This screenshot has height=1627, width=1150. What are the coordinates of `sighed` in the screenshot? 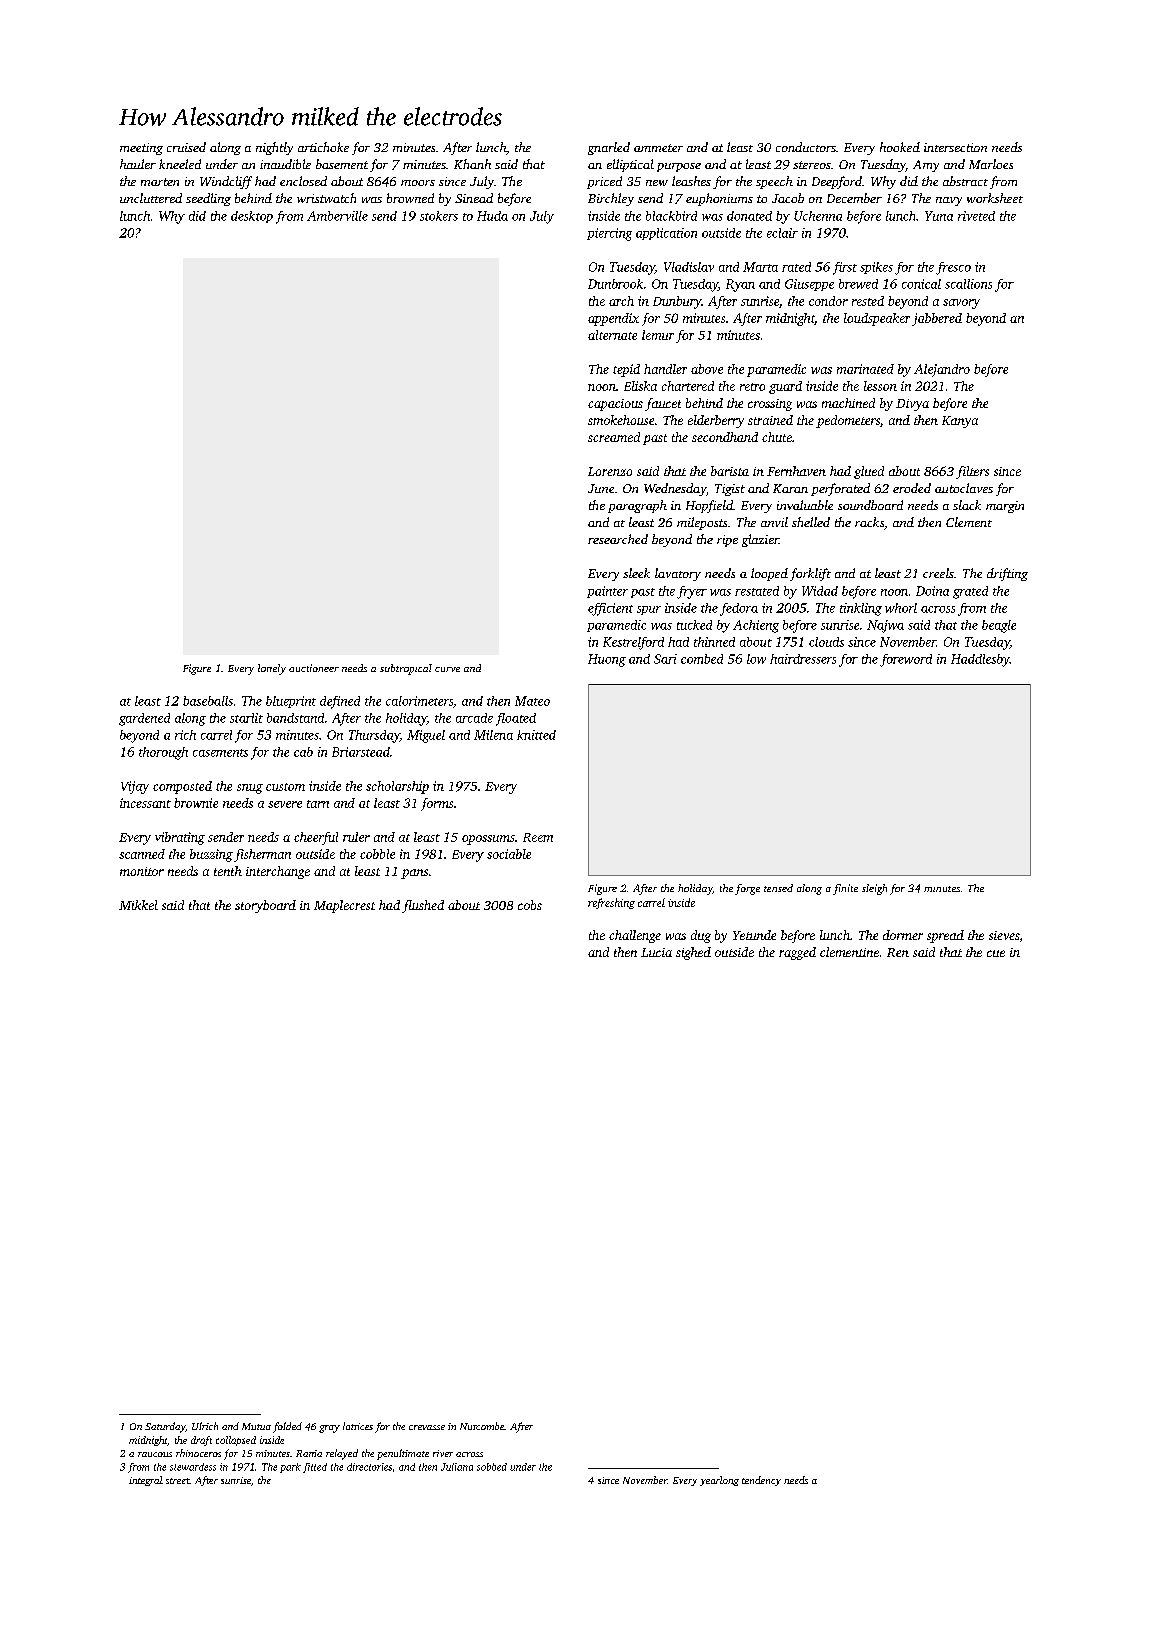 It's located at (693, 953).
